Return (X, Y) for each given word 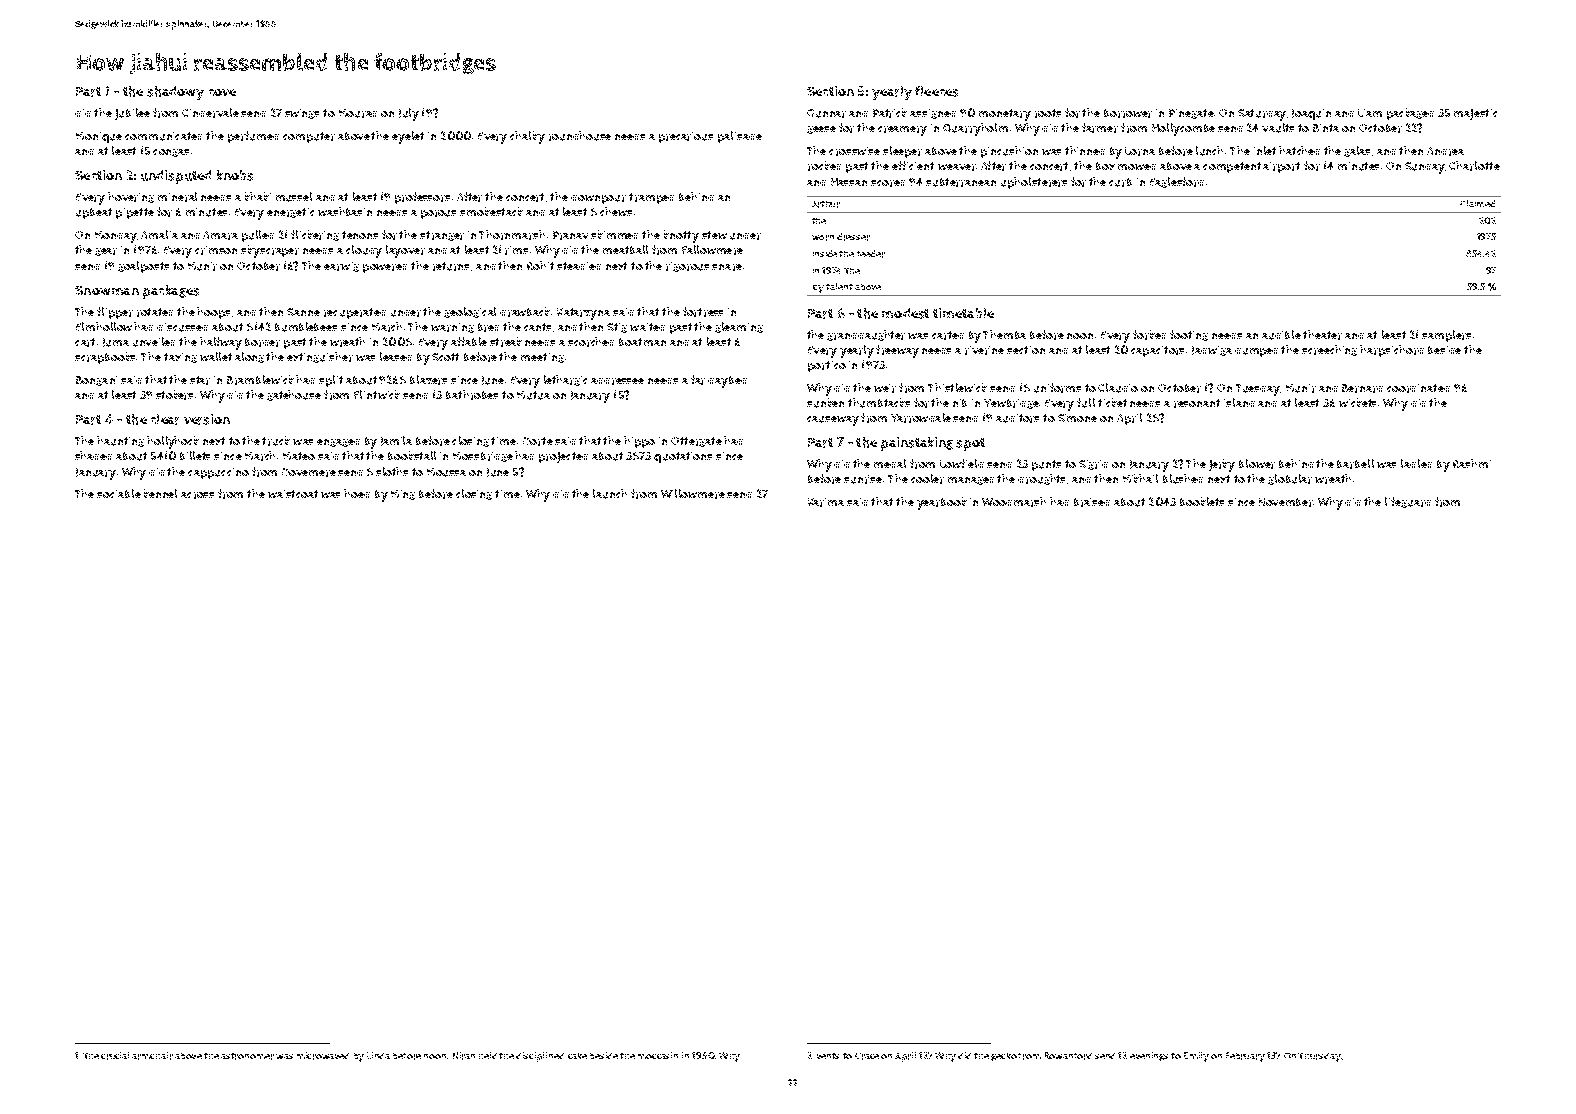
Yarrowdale (921, 418)
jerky (1222, 465)
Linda (378, 1055)
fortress (703, 312)
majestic (1475, 114)
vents (828, 1056)
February (1245, 1057)
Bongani (96, 381)
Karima (826, 502)
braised (1092, 502)
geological (470, 312)
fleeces (936, 91)
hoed (357, 493)
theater (1322, 335)
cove (222, 92)
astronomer (247, 1056)
